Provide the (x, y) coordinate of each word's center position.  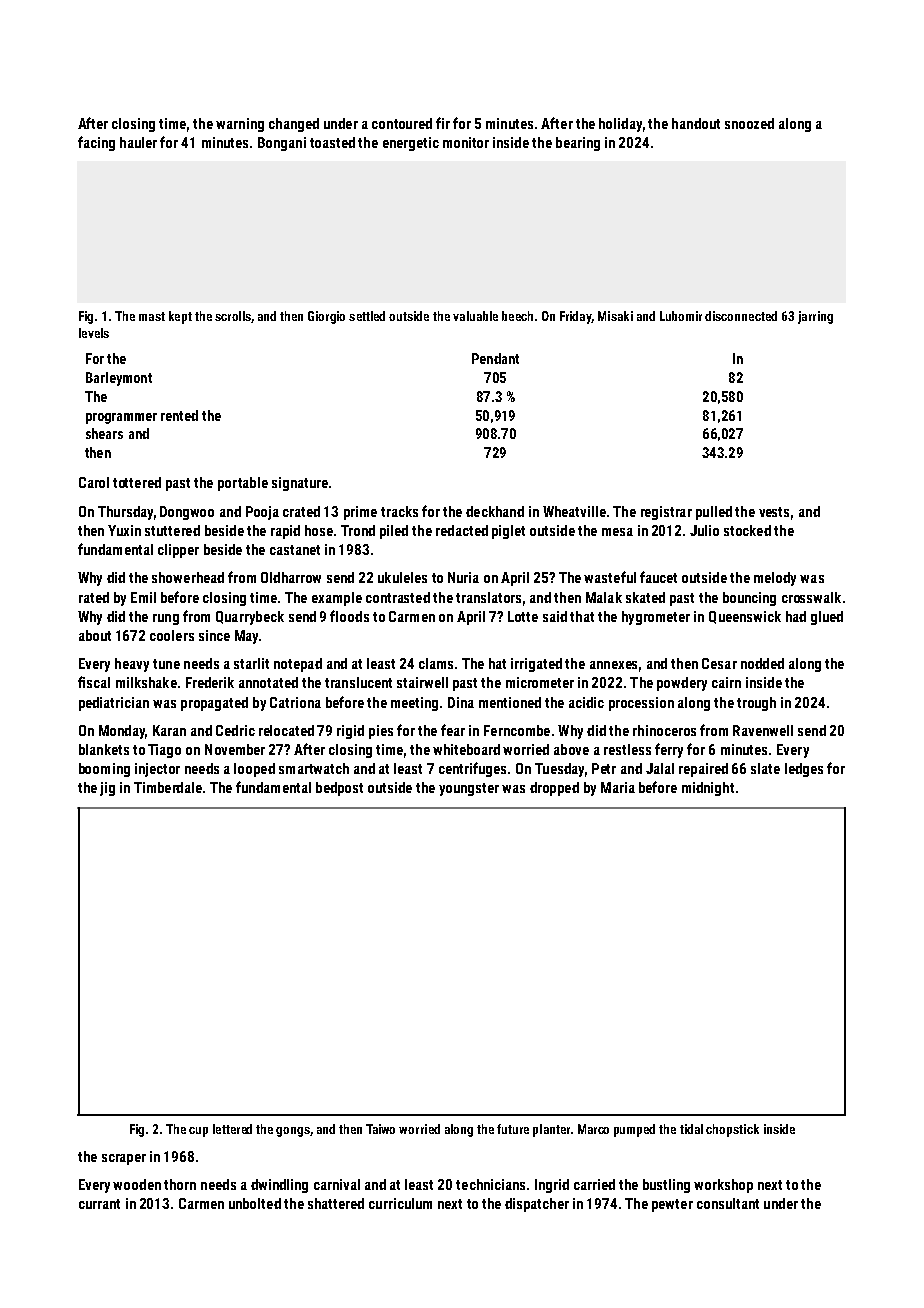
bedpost (339, 789)
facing (96, 143)
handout (696, 123)
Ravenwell (763, 730)
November (235, 749)
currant (99, 1204)
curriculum (400, 1203)
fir (443, 123)
